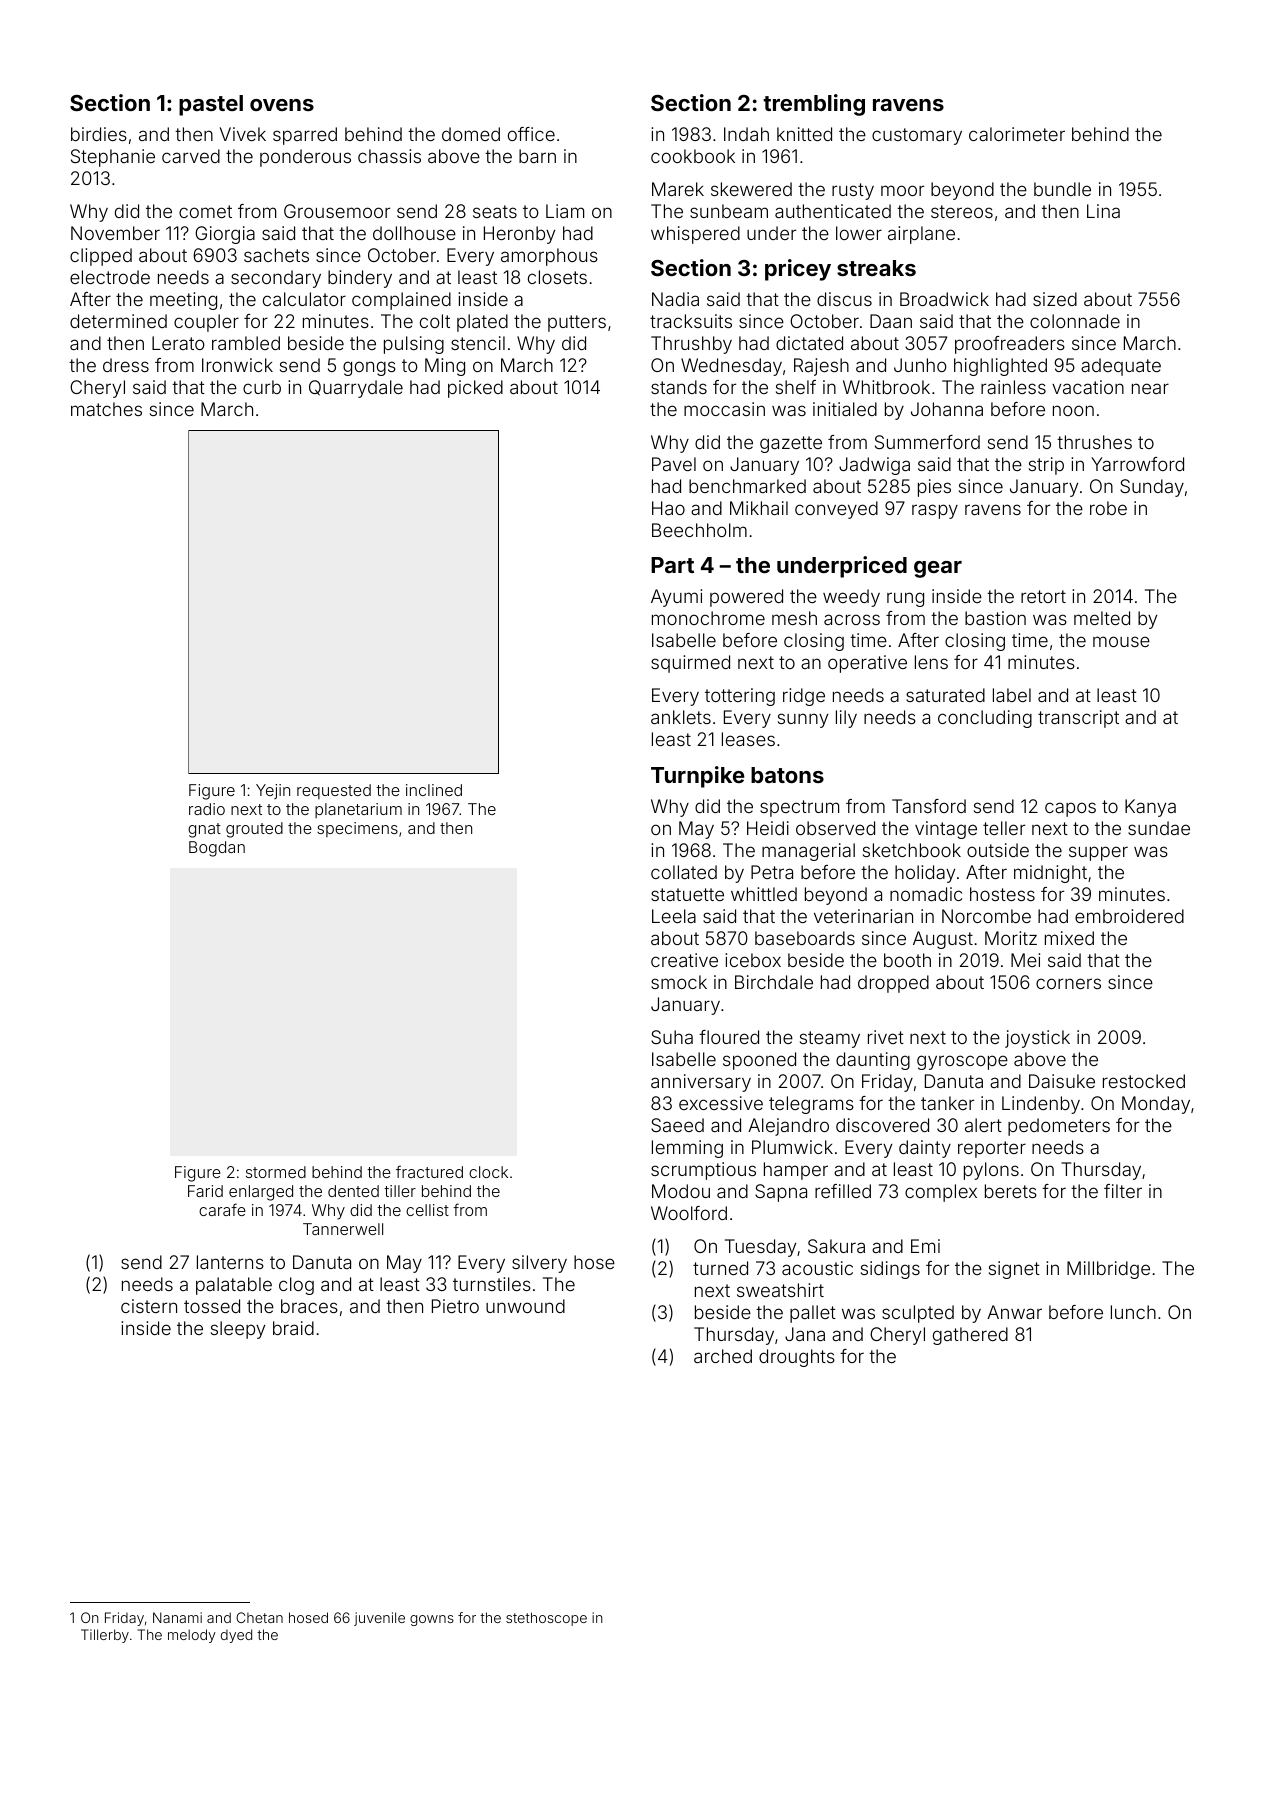 The width and height of the page is (1268, 1794). What do you see at coordinates (205, 1191) in the page?
I see `Farid` at bounding box center [205, 1191].
